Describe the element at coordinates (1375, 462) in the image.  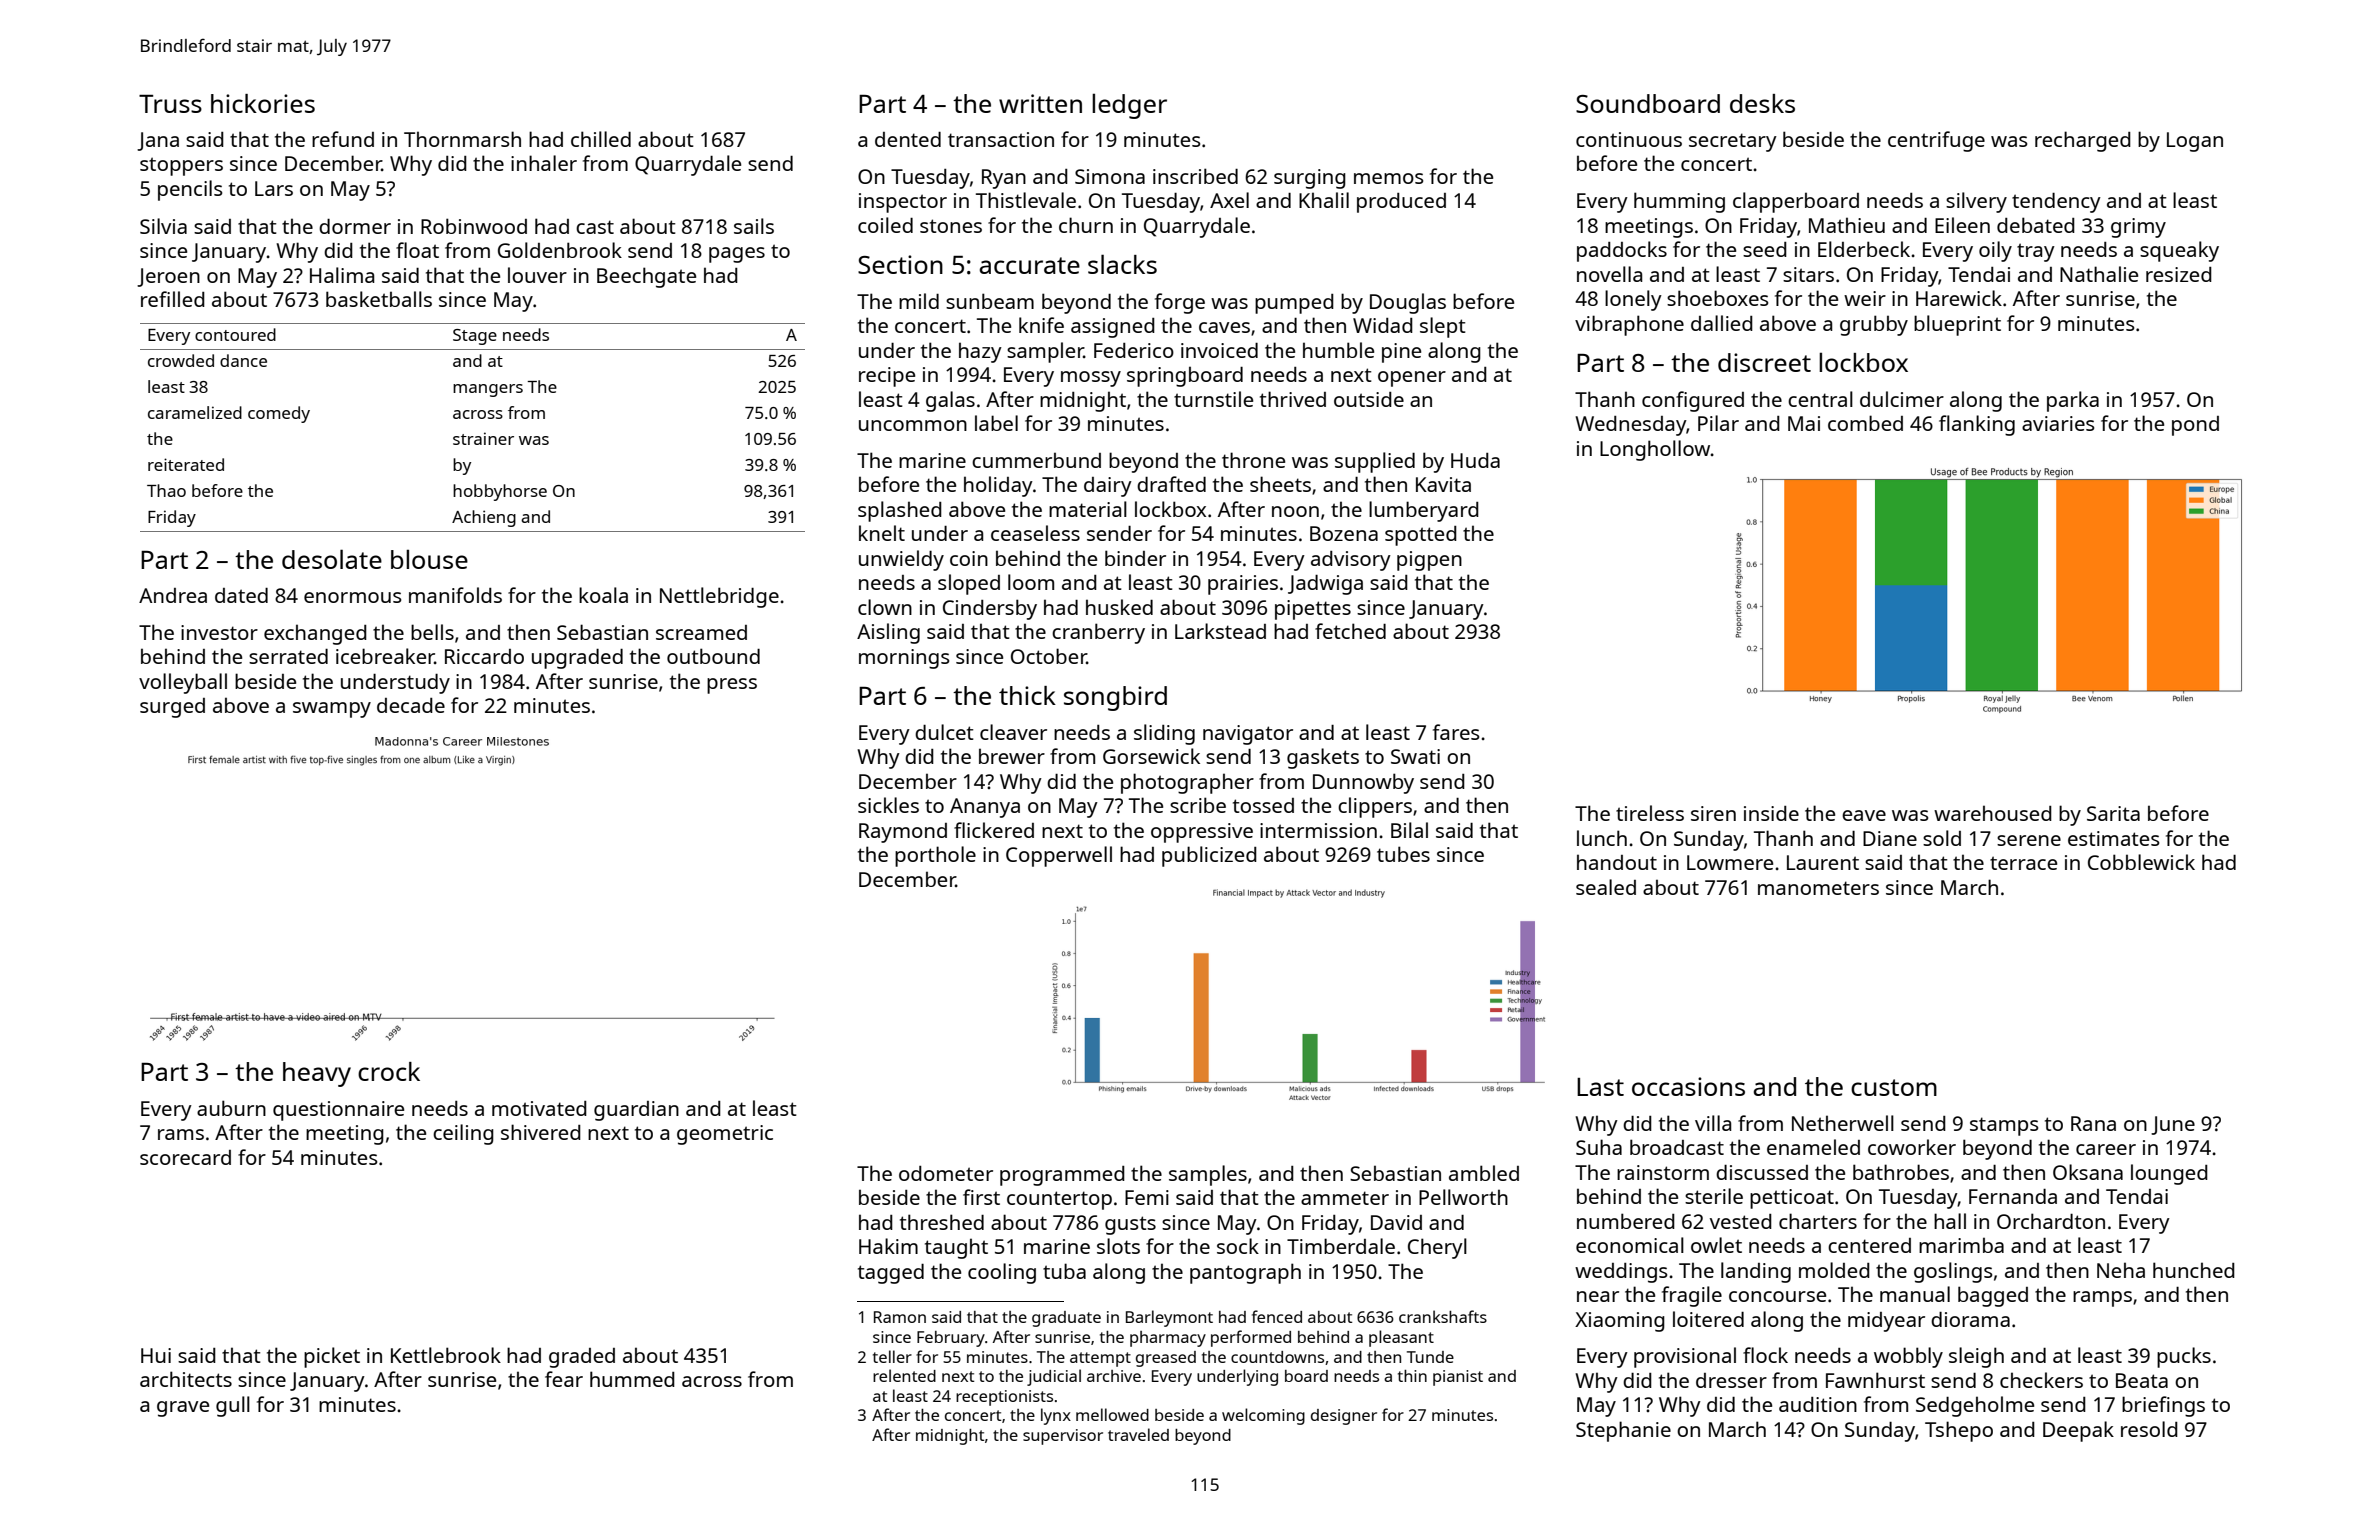
I see `supplied` at that location.
